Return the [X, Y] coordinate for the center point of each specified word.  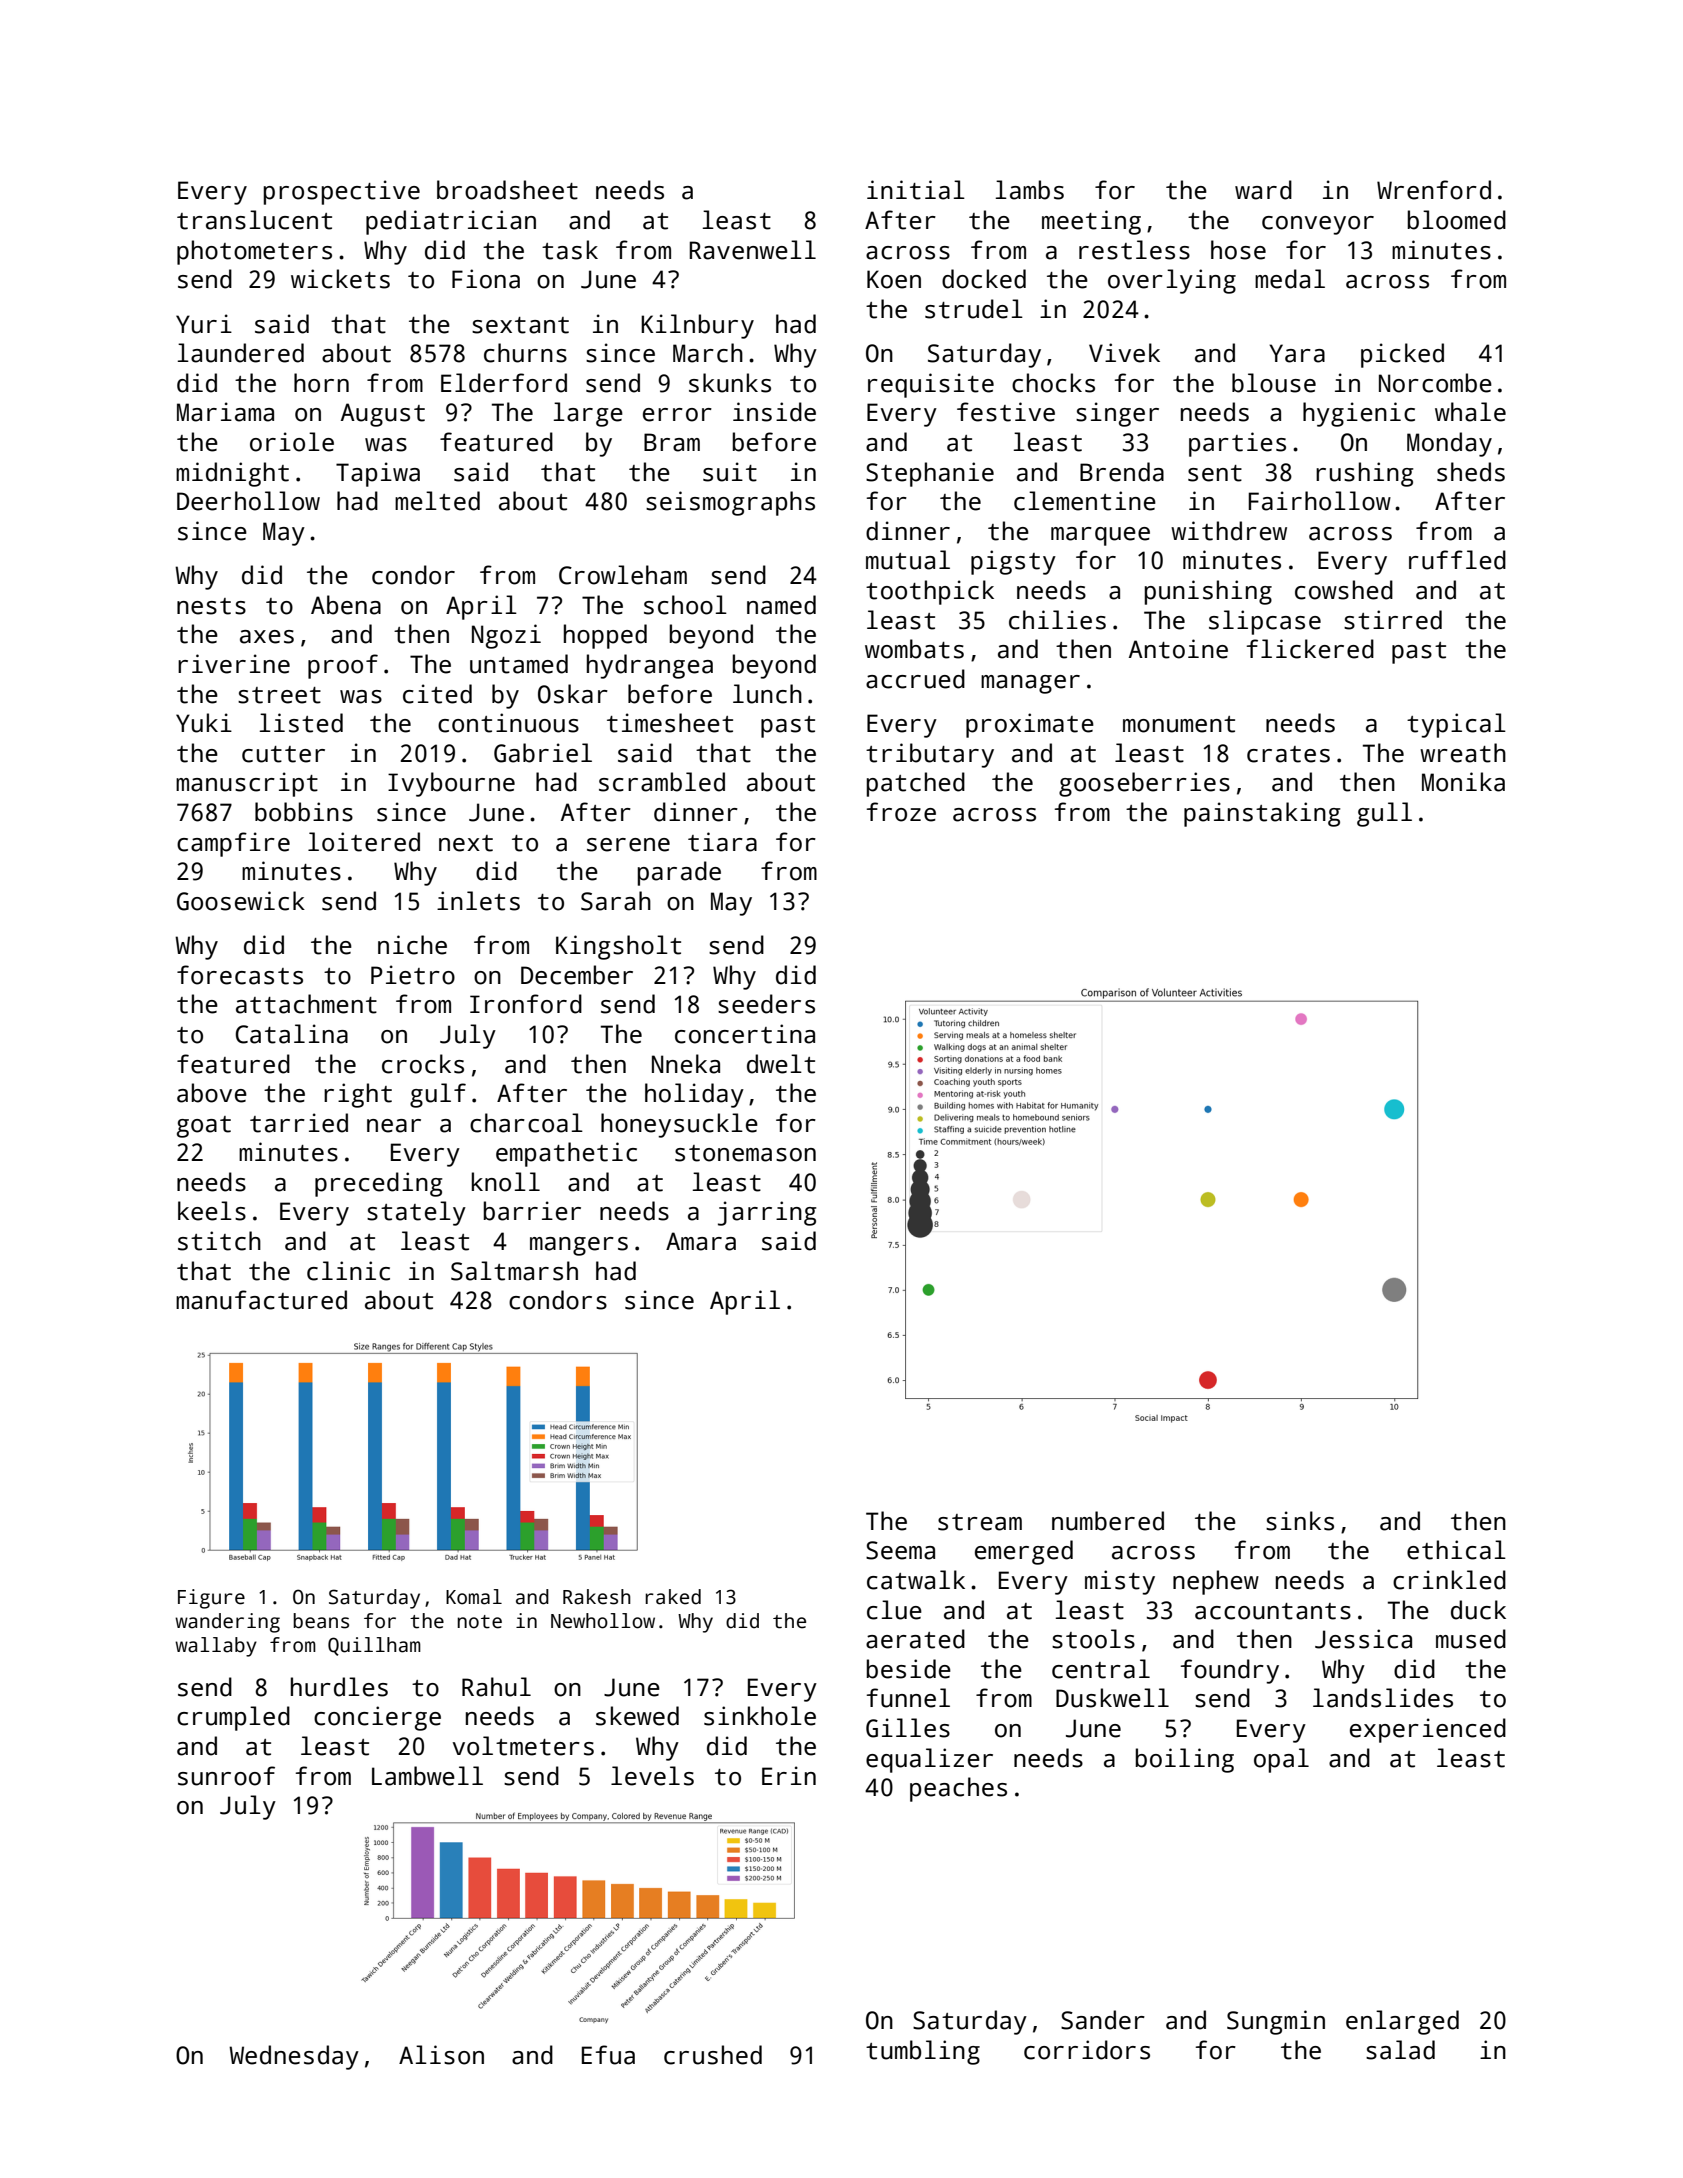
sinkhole [760, 1716]
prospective [342, 192]
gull [1384, 814]
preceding [378, 1184]
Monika [1463, 782]
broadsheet [507, 190]
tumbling [923, 2052]
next [466, 843]
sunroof [226, 1776]
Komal [474, 1597]
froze [901, 812]
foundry [1230, 1671]
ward [1263, 190]
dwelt [781, 1064]
